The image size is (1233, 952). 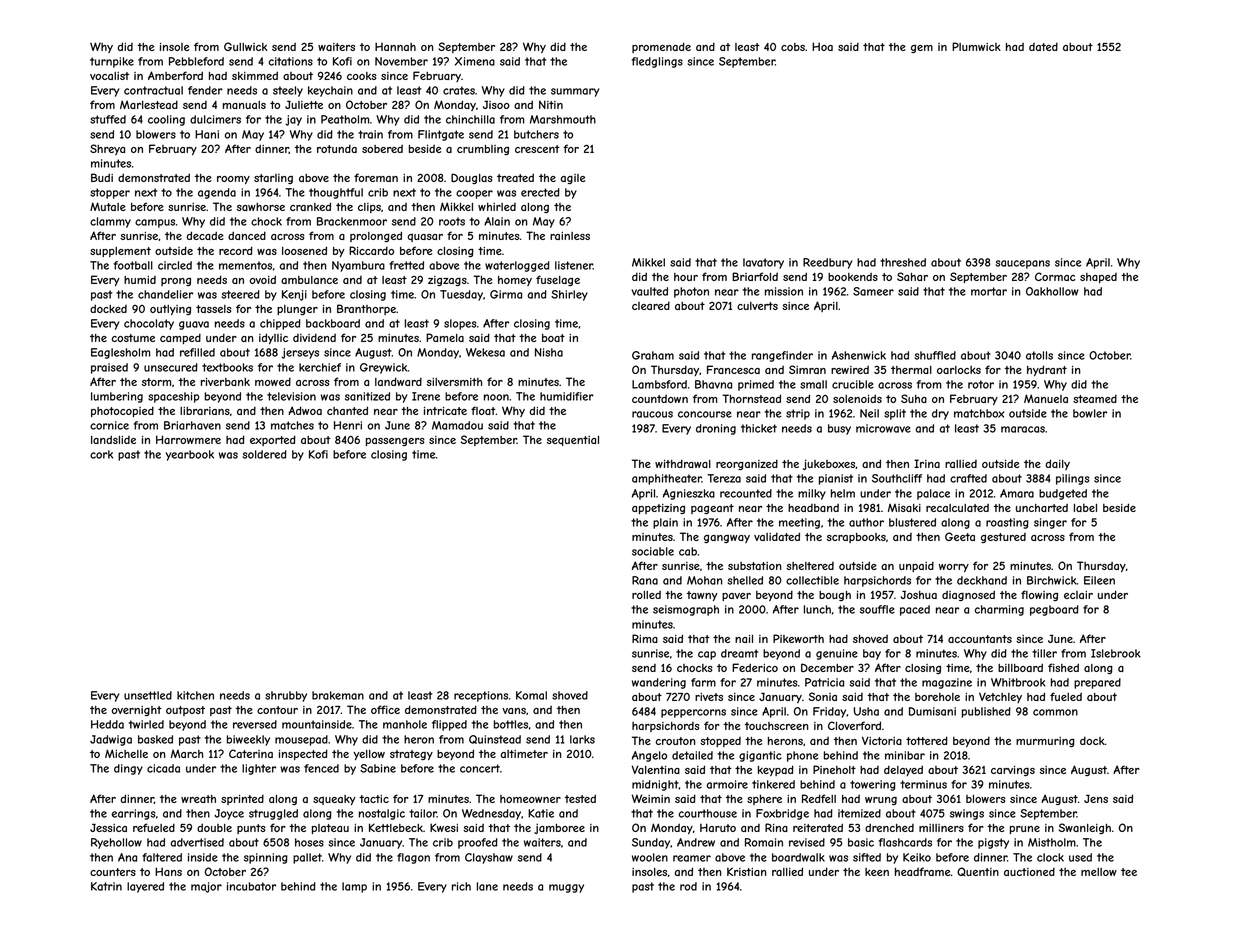 What do you see at coordinates (1099, 872) in the image?
I see `mellow` at bounding box center [1099, 872].
